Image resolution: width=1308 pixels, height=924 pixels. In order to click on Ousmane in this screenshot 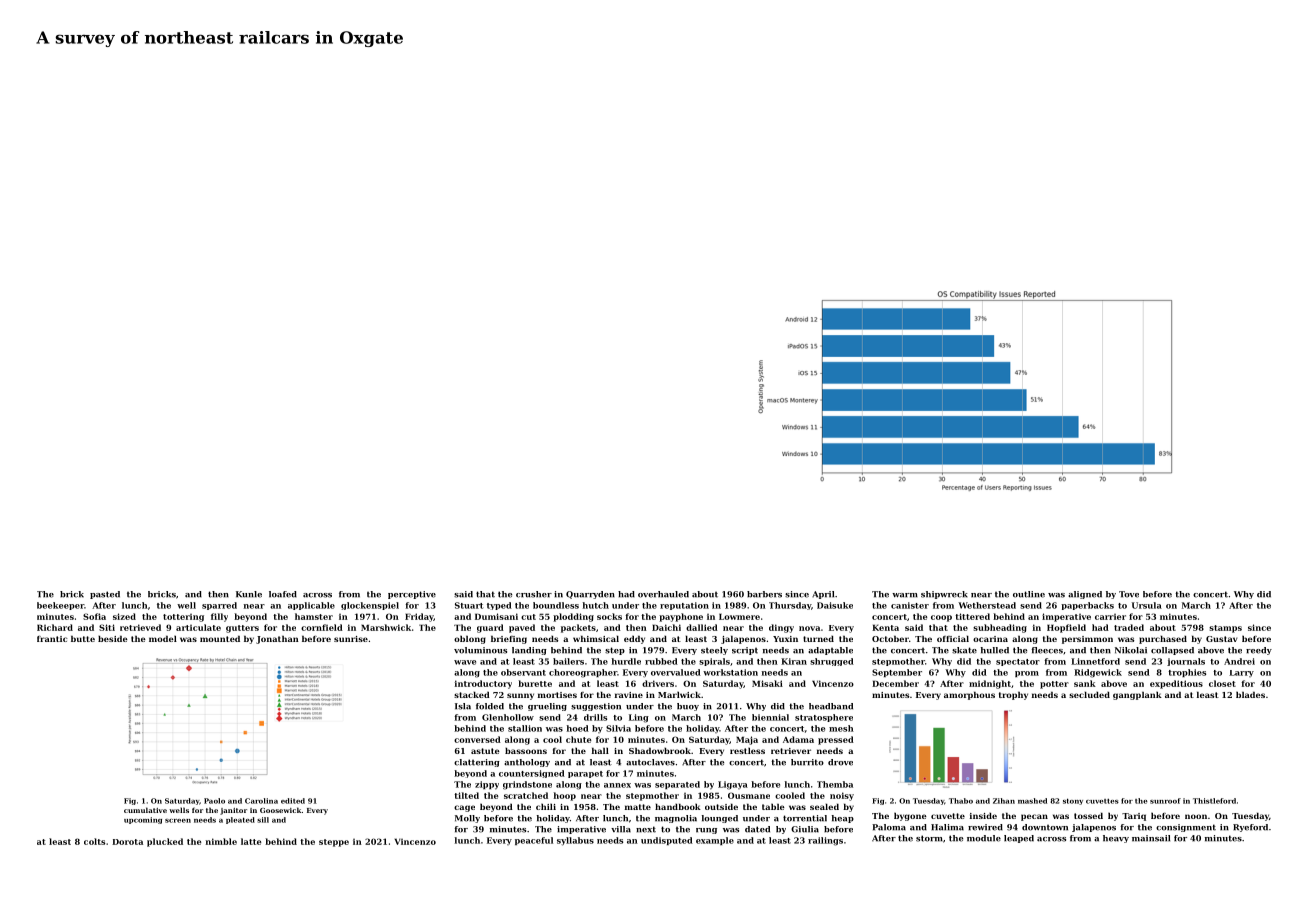, I will do `click(749, 795)`.
